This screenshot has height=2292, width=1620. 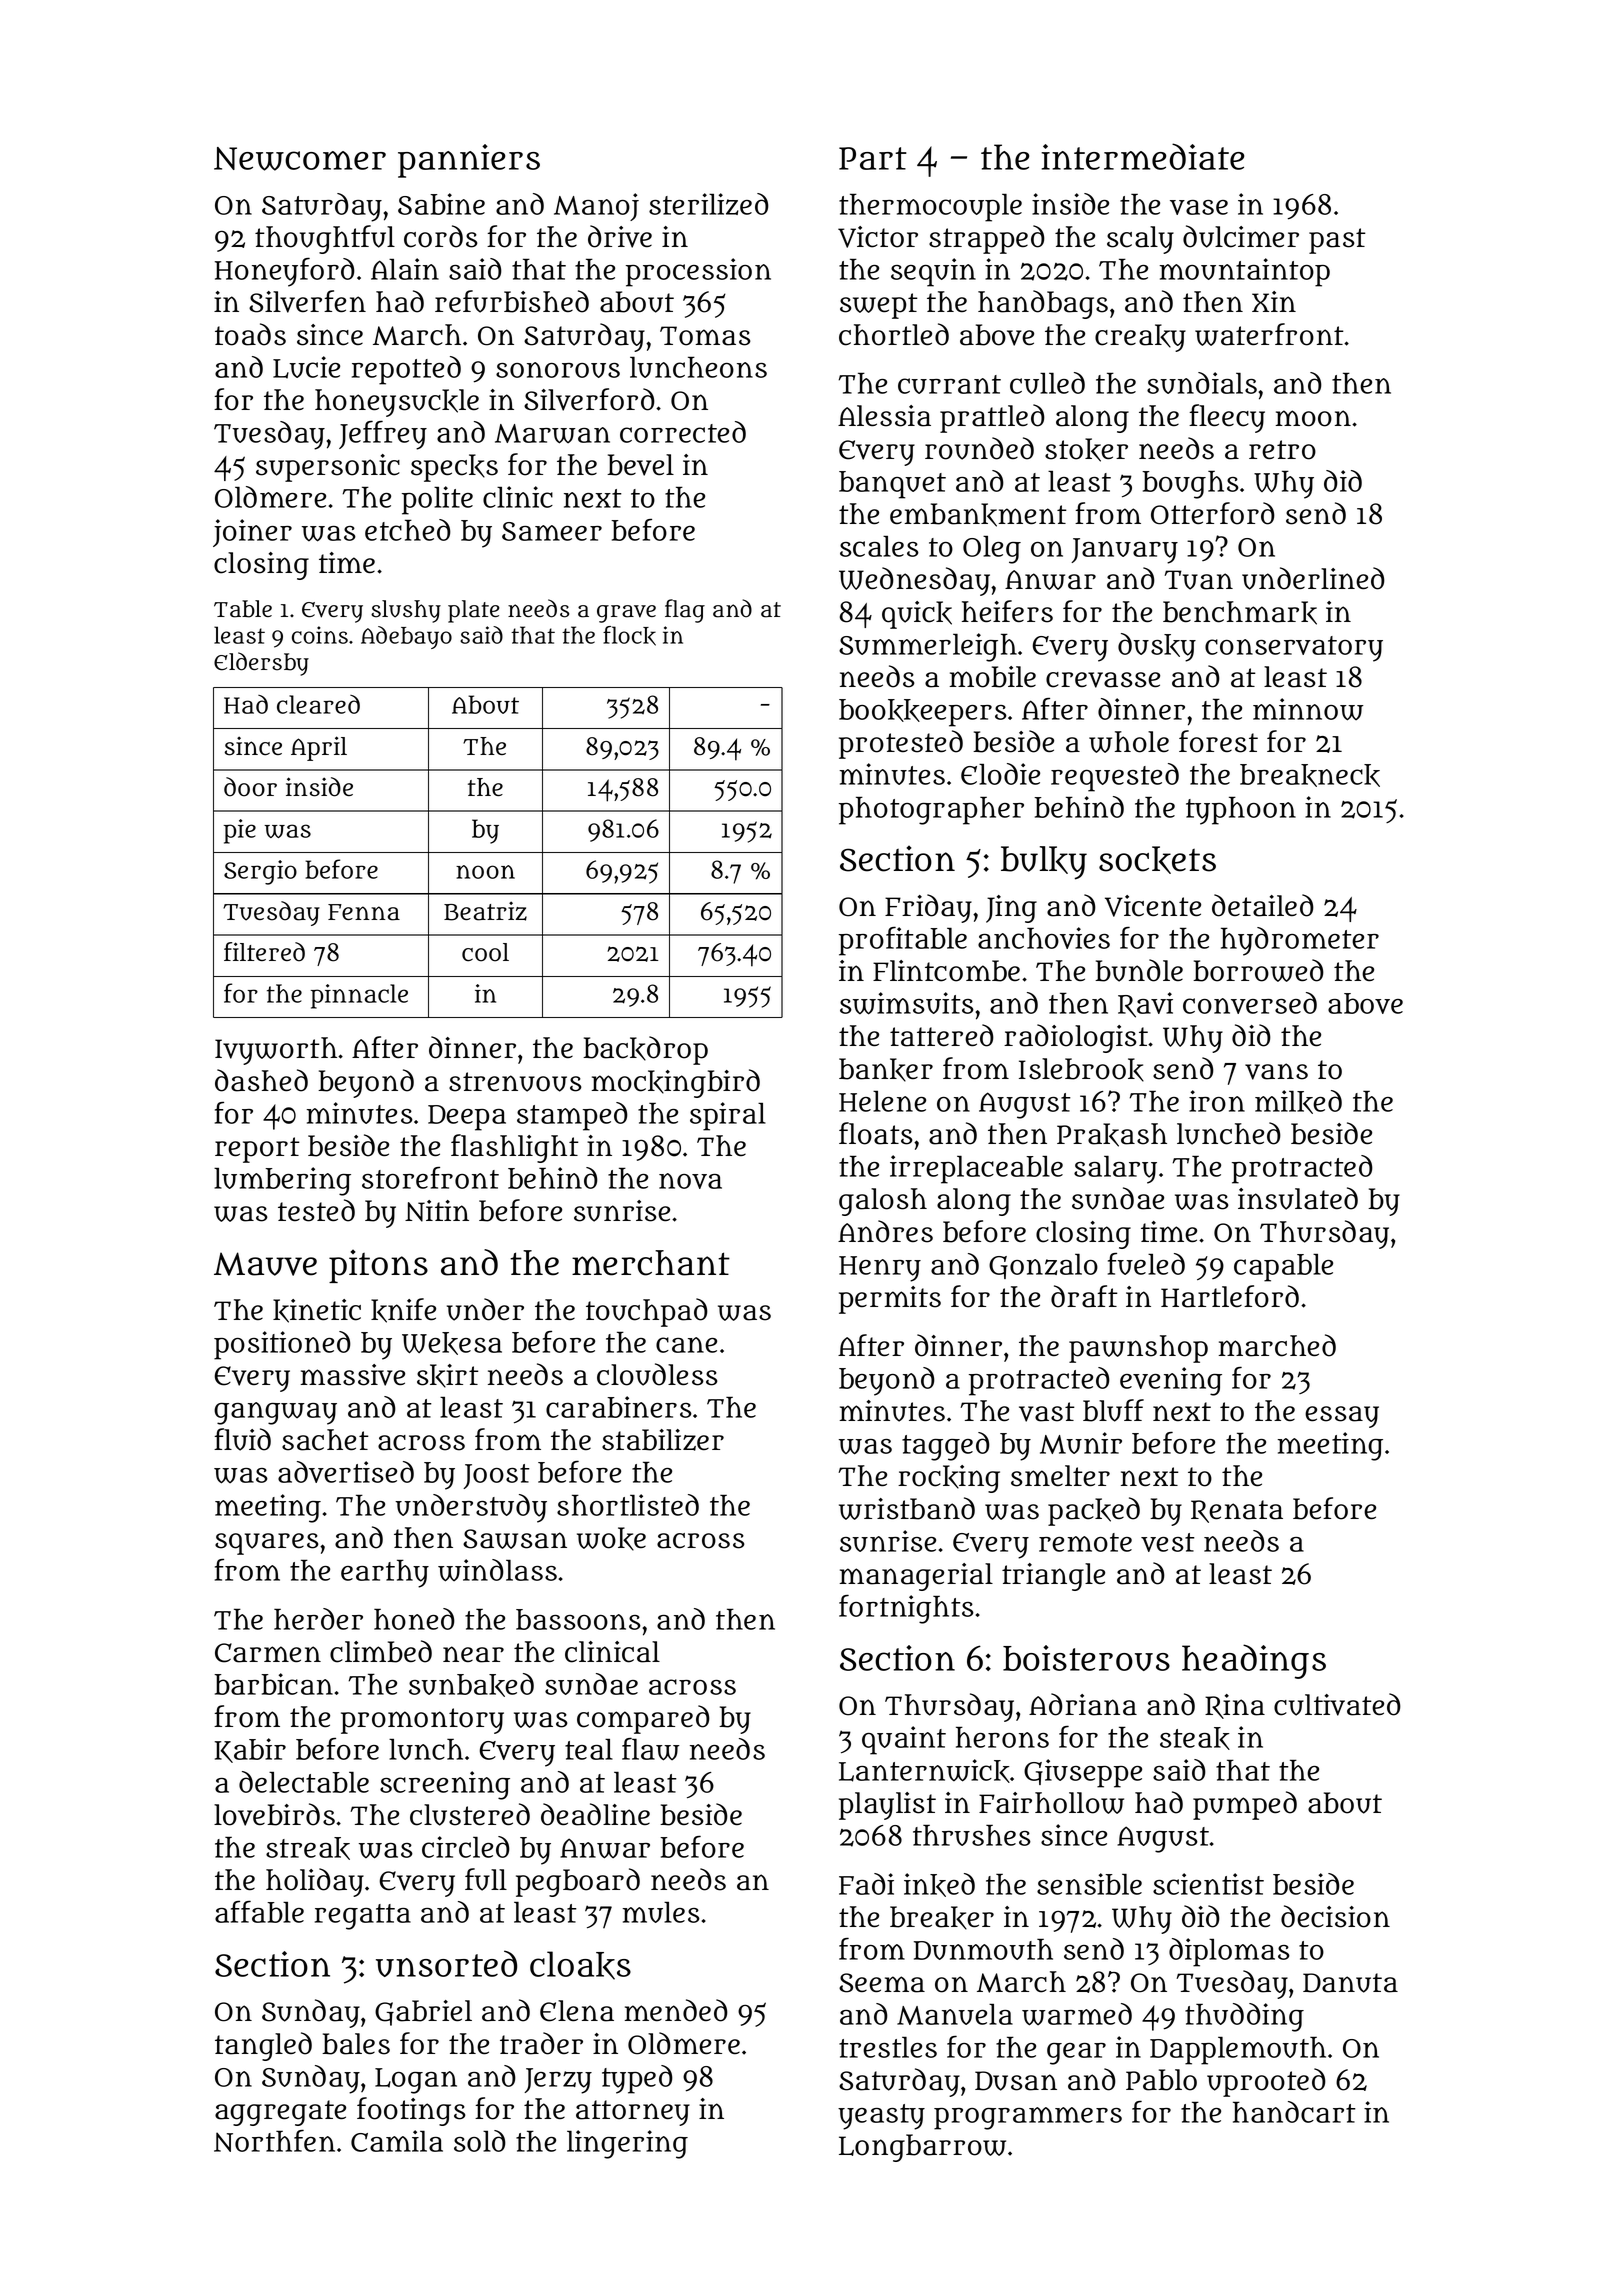 What do you see at coordinates (1337, 241) in the screenshot?
I see `past` at bounding box center [1337, 241].
